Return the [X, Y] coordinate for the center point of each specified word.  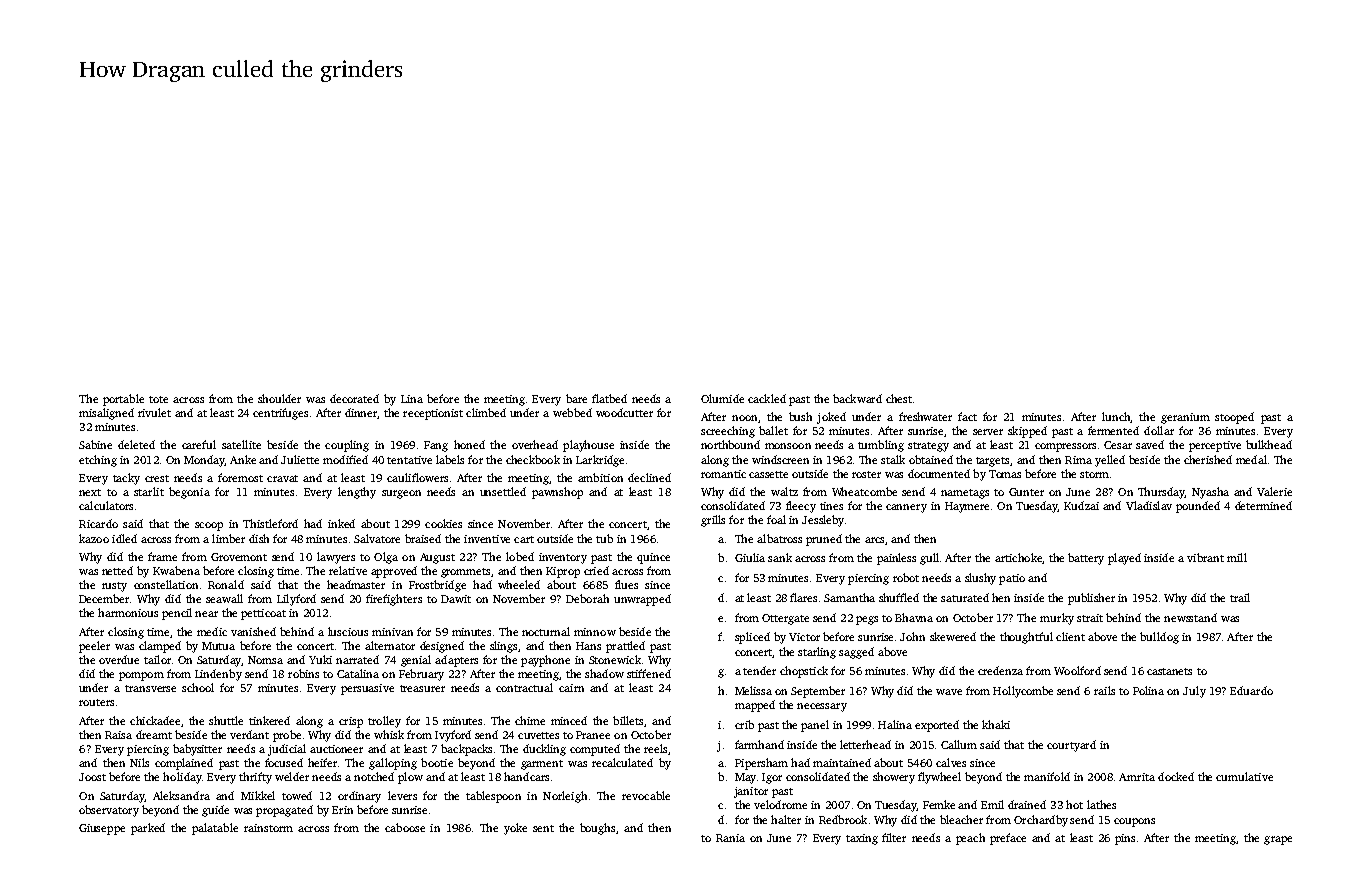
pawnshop [557, 493]
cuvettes [538, 735]
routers [96, 702]
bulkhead [1269, 444]
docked [1176, 776]
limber [228, 538]
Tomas [1005, 474]
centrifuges [280, 414]
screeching [728, 432]
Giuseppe [102, 829]
